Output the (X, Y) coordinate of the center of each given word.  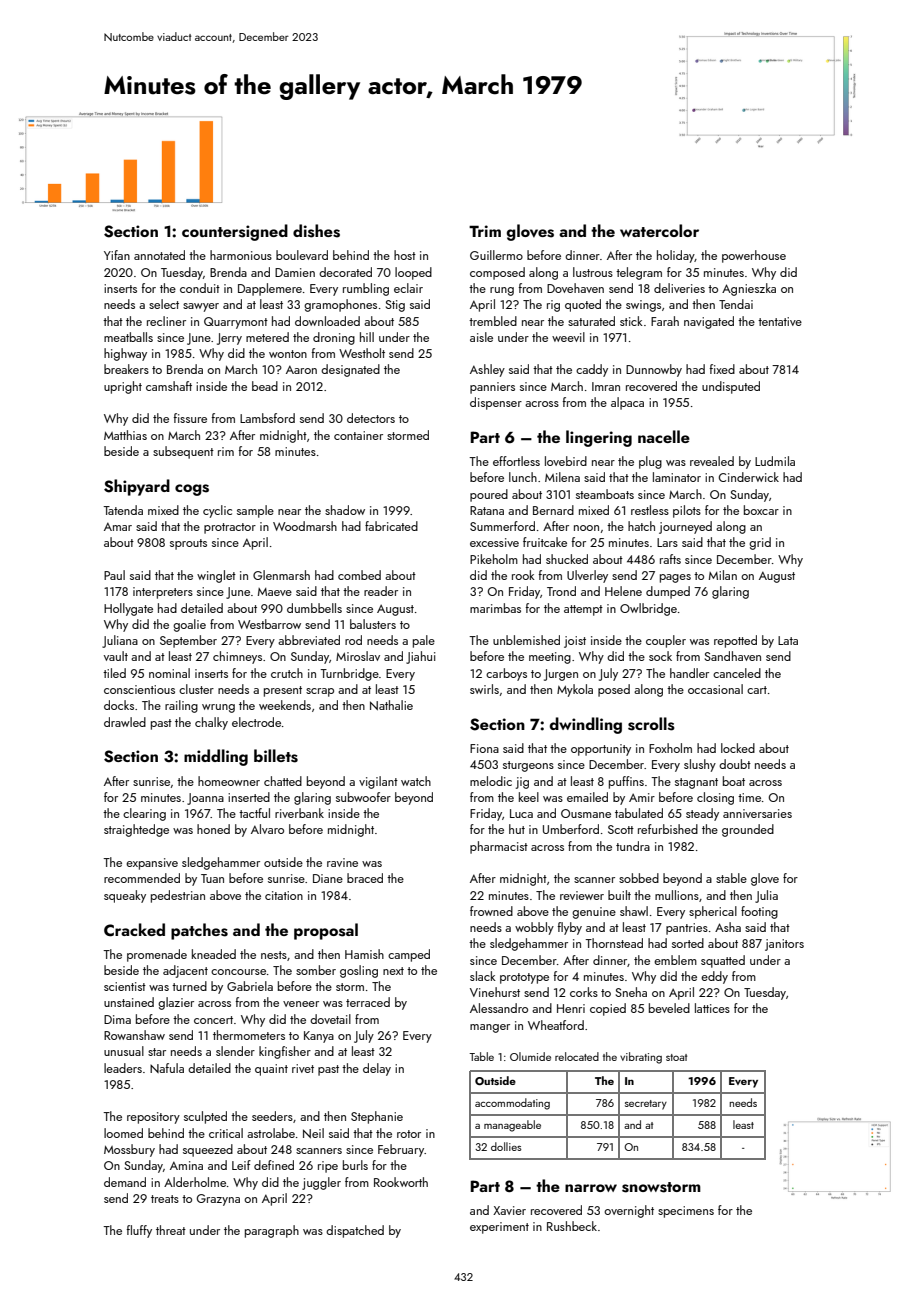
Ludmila (775, 461)
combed (359, 575)
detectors (371, 418)
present (283, 691)
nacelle (664, 436)
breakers (126, 369)
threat (171, 1230)
